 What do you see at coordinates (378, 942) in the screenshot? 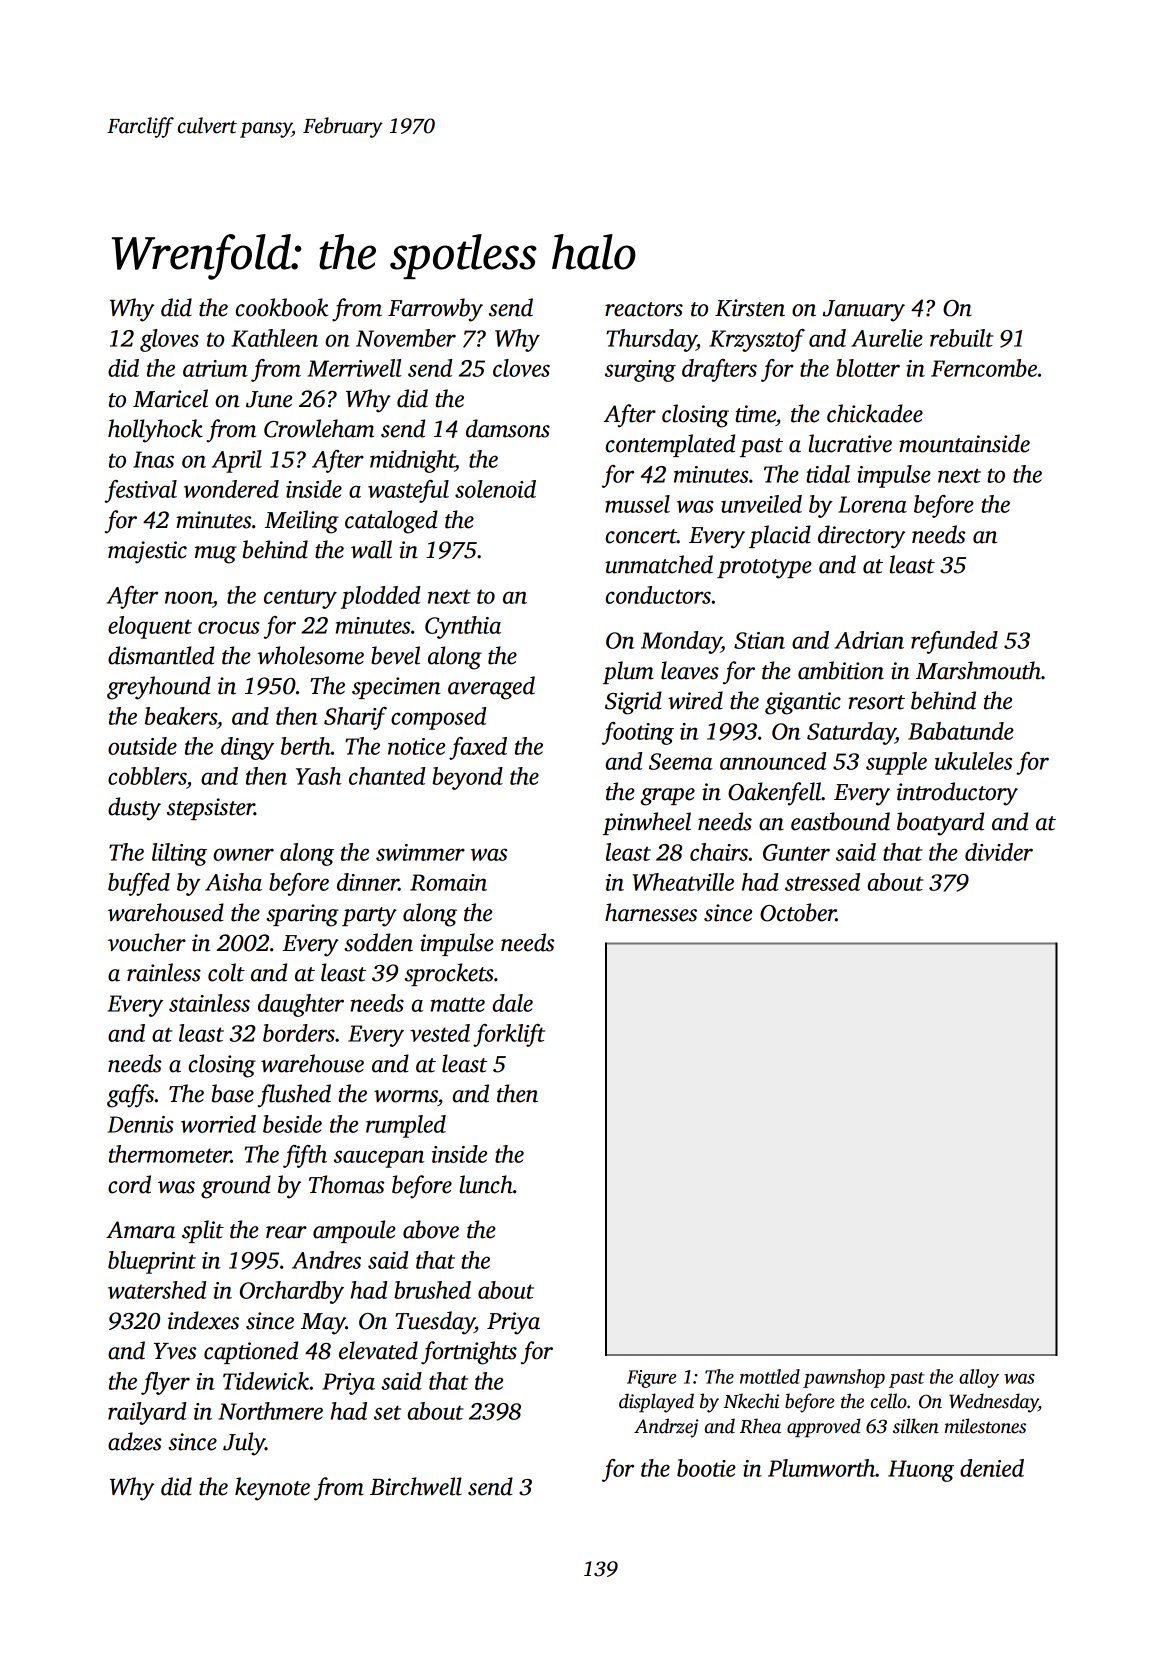
I see `sodden` at bounding box center [378, 942].
